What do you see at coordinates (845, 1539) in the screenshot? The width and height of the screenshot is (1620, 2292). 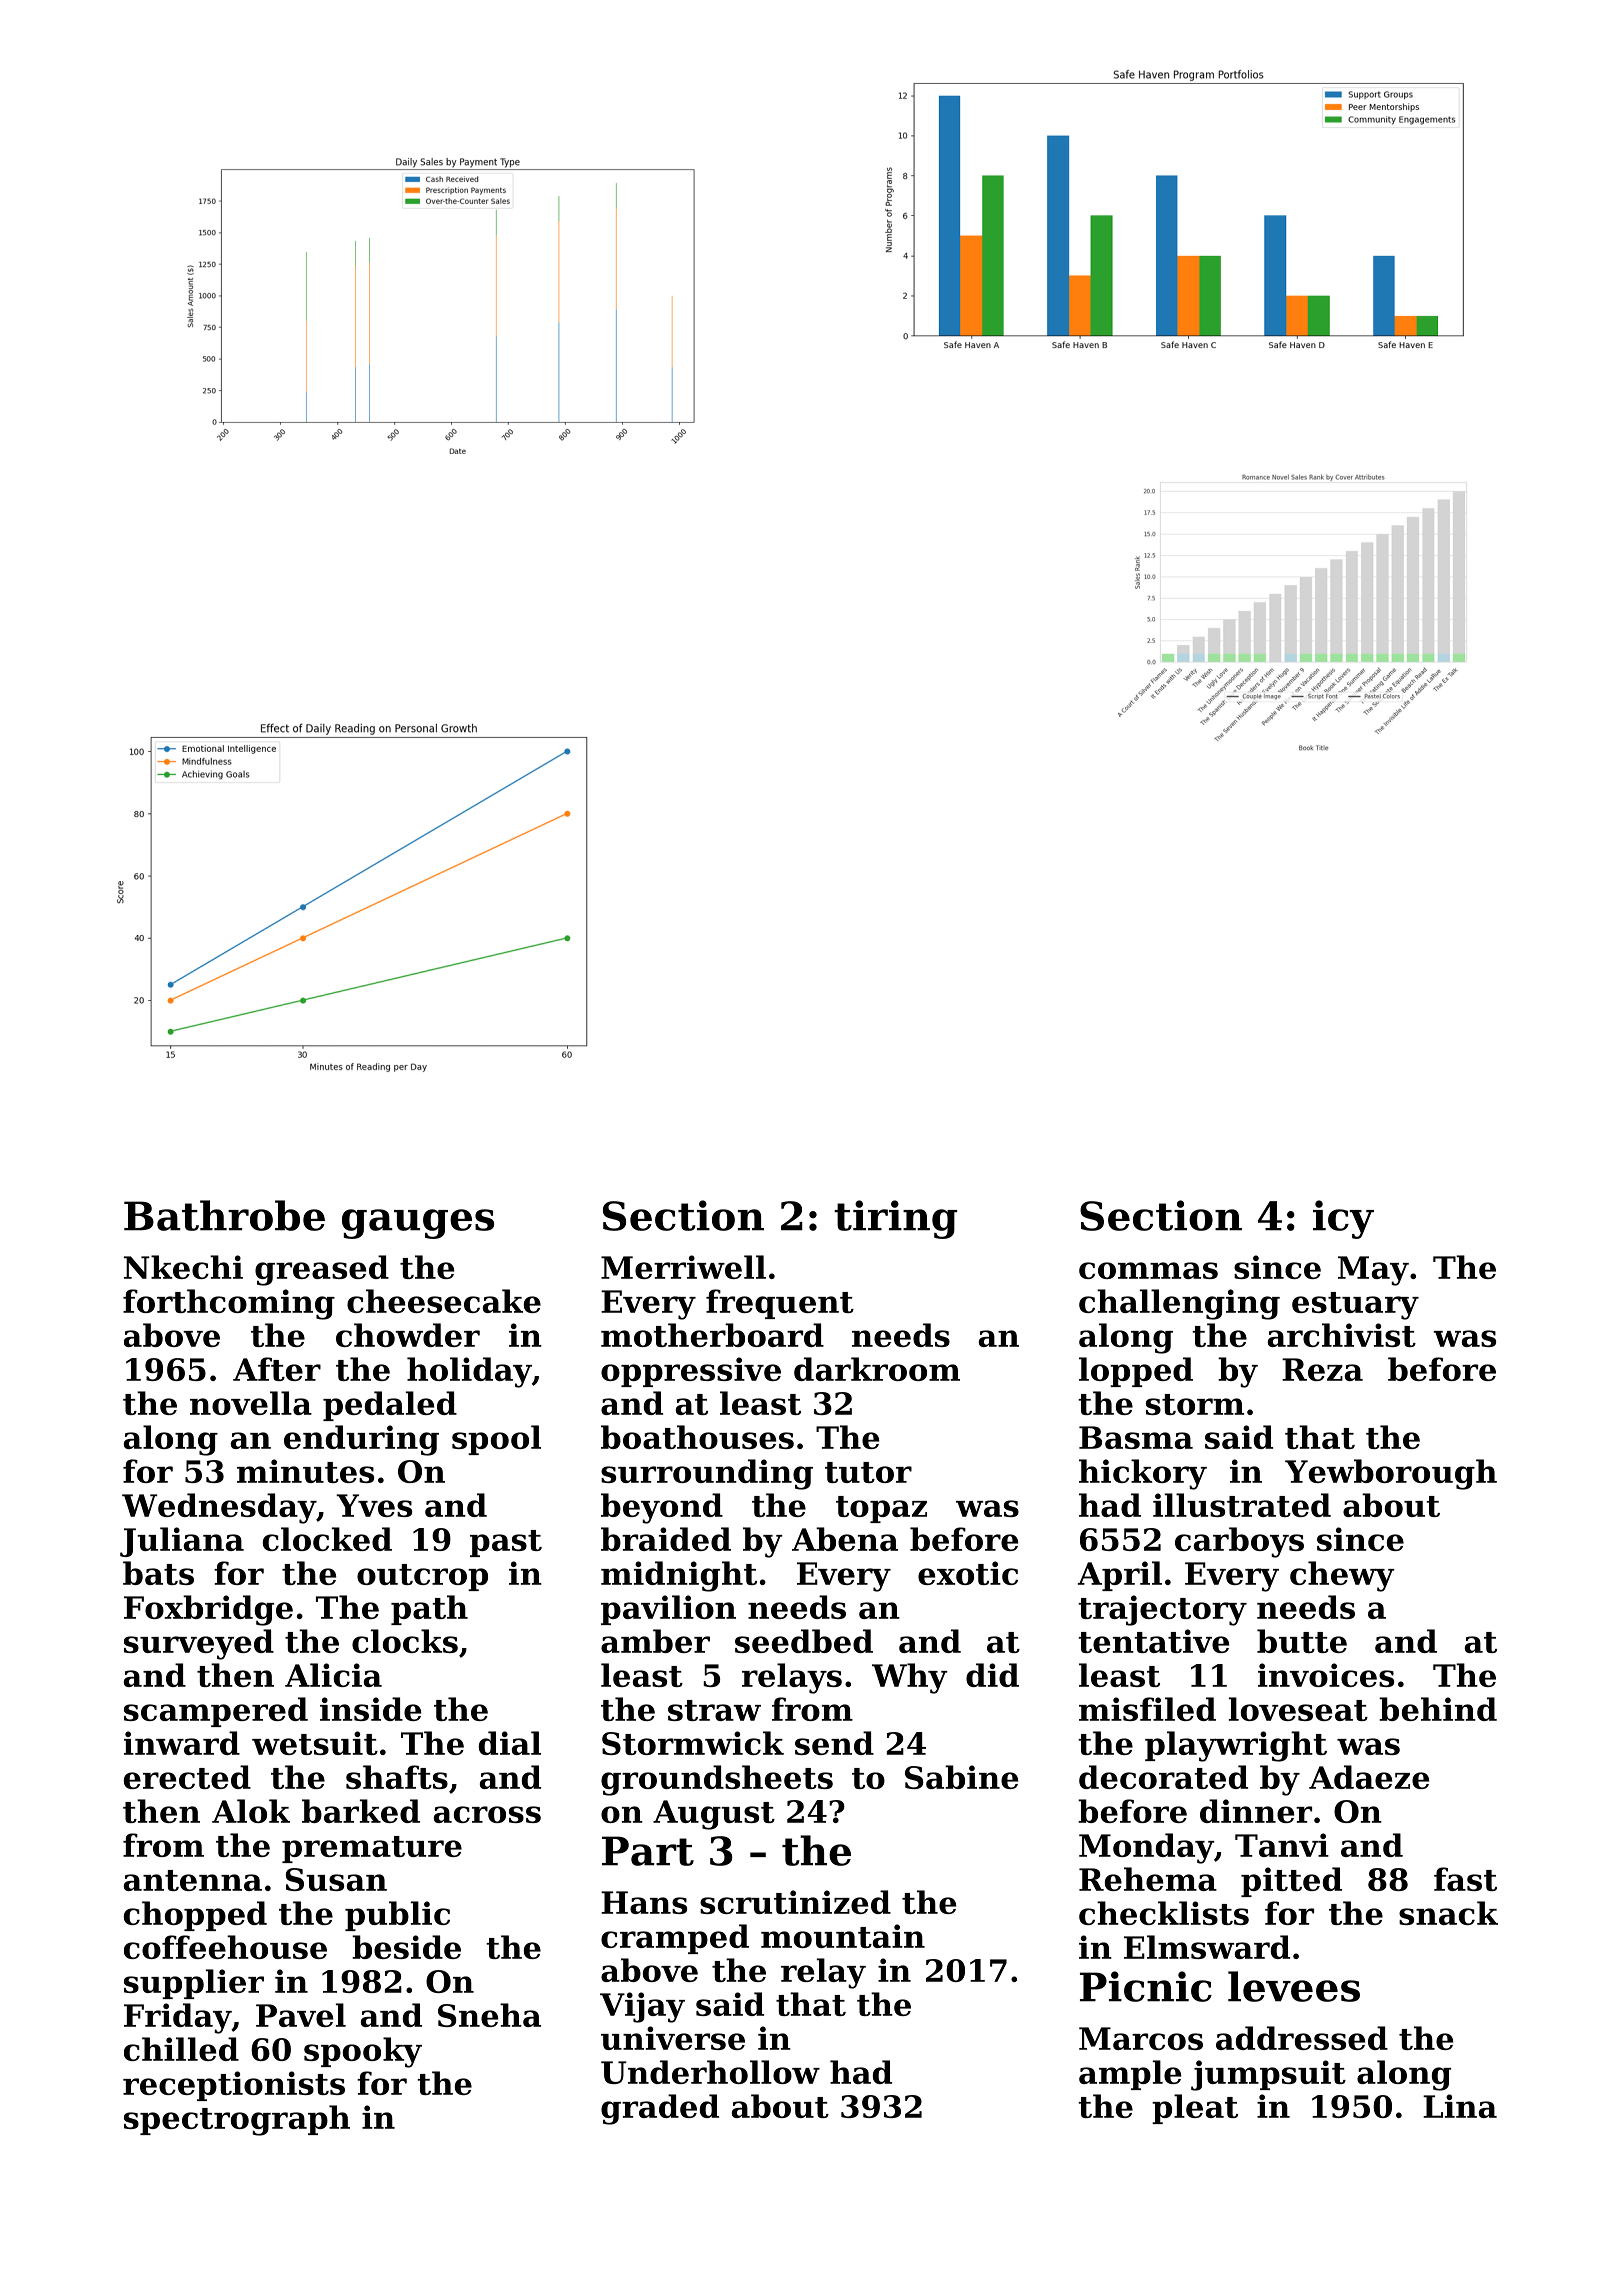 I see `Abena` at bounding box center [845, 1539].
